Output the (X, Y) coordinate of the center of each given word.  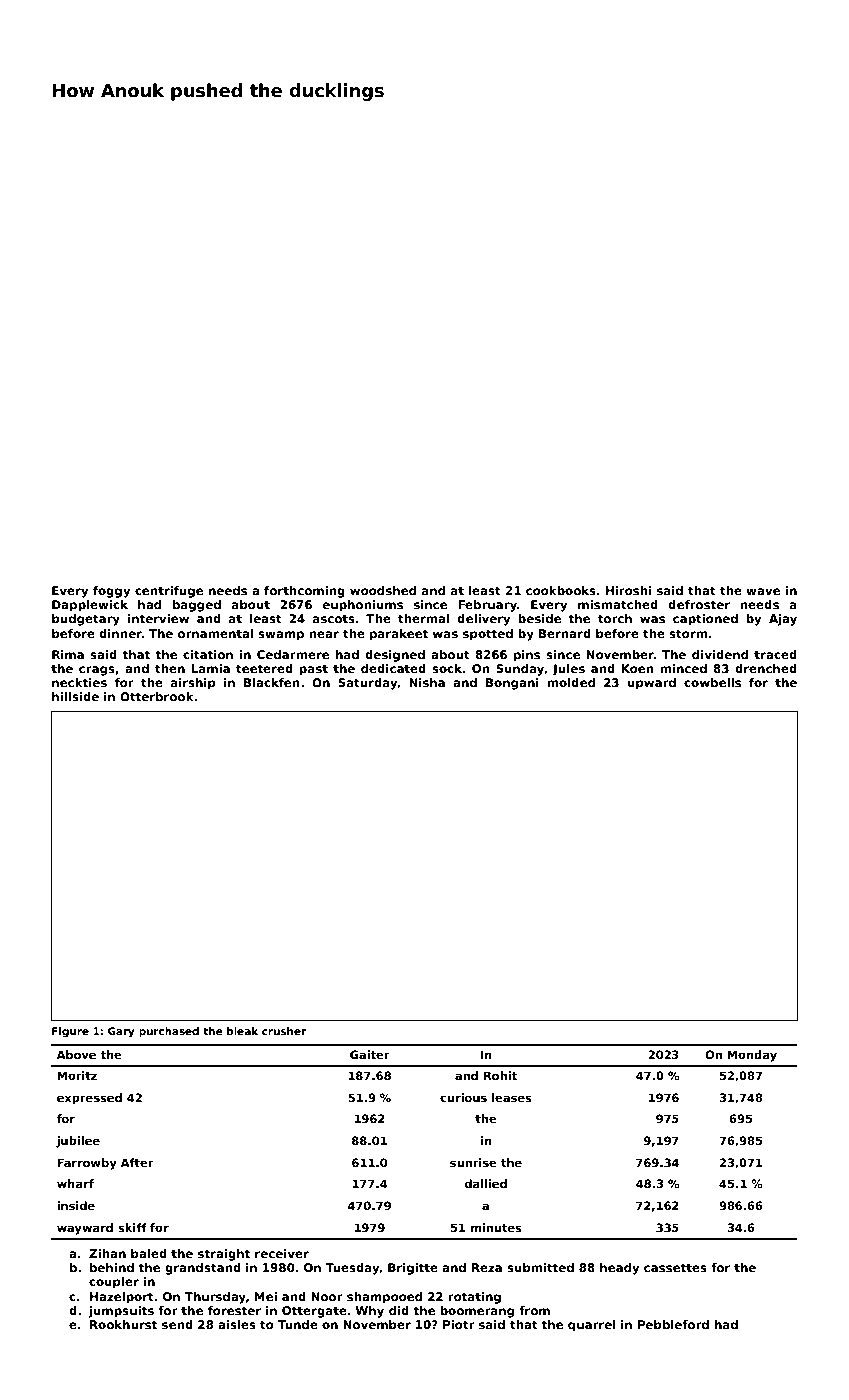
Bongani (512, 684)
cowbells (712, 682)
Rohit (500, 1075)
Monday (752, 1056)
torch (615, 618)
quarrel (592, 1326)
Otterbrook (157, 696)
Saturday (368, 684)
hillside (75, 696)
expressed (89, 1099)
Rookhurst (123, 1324)
